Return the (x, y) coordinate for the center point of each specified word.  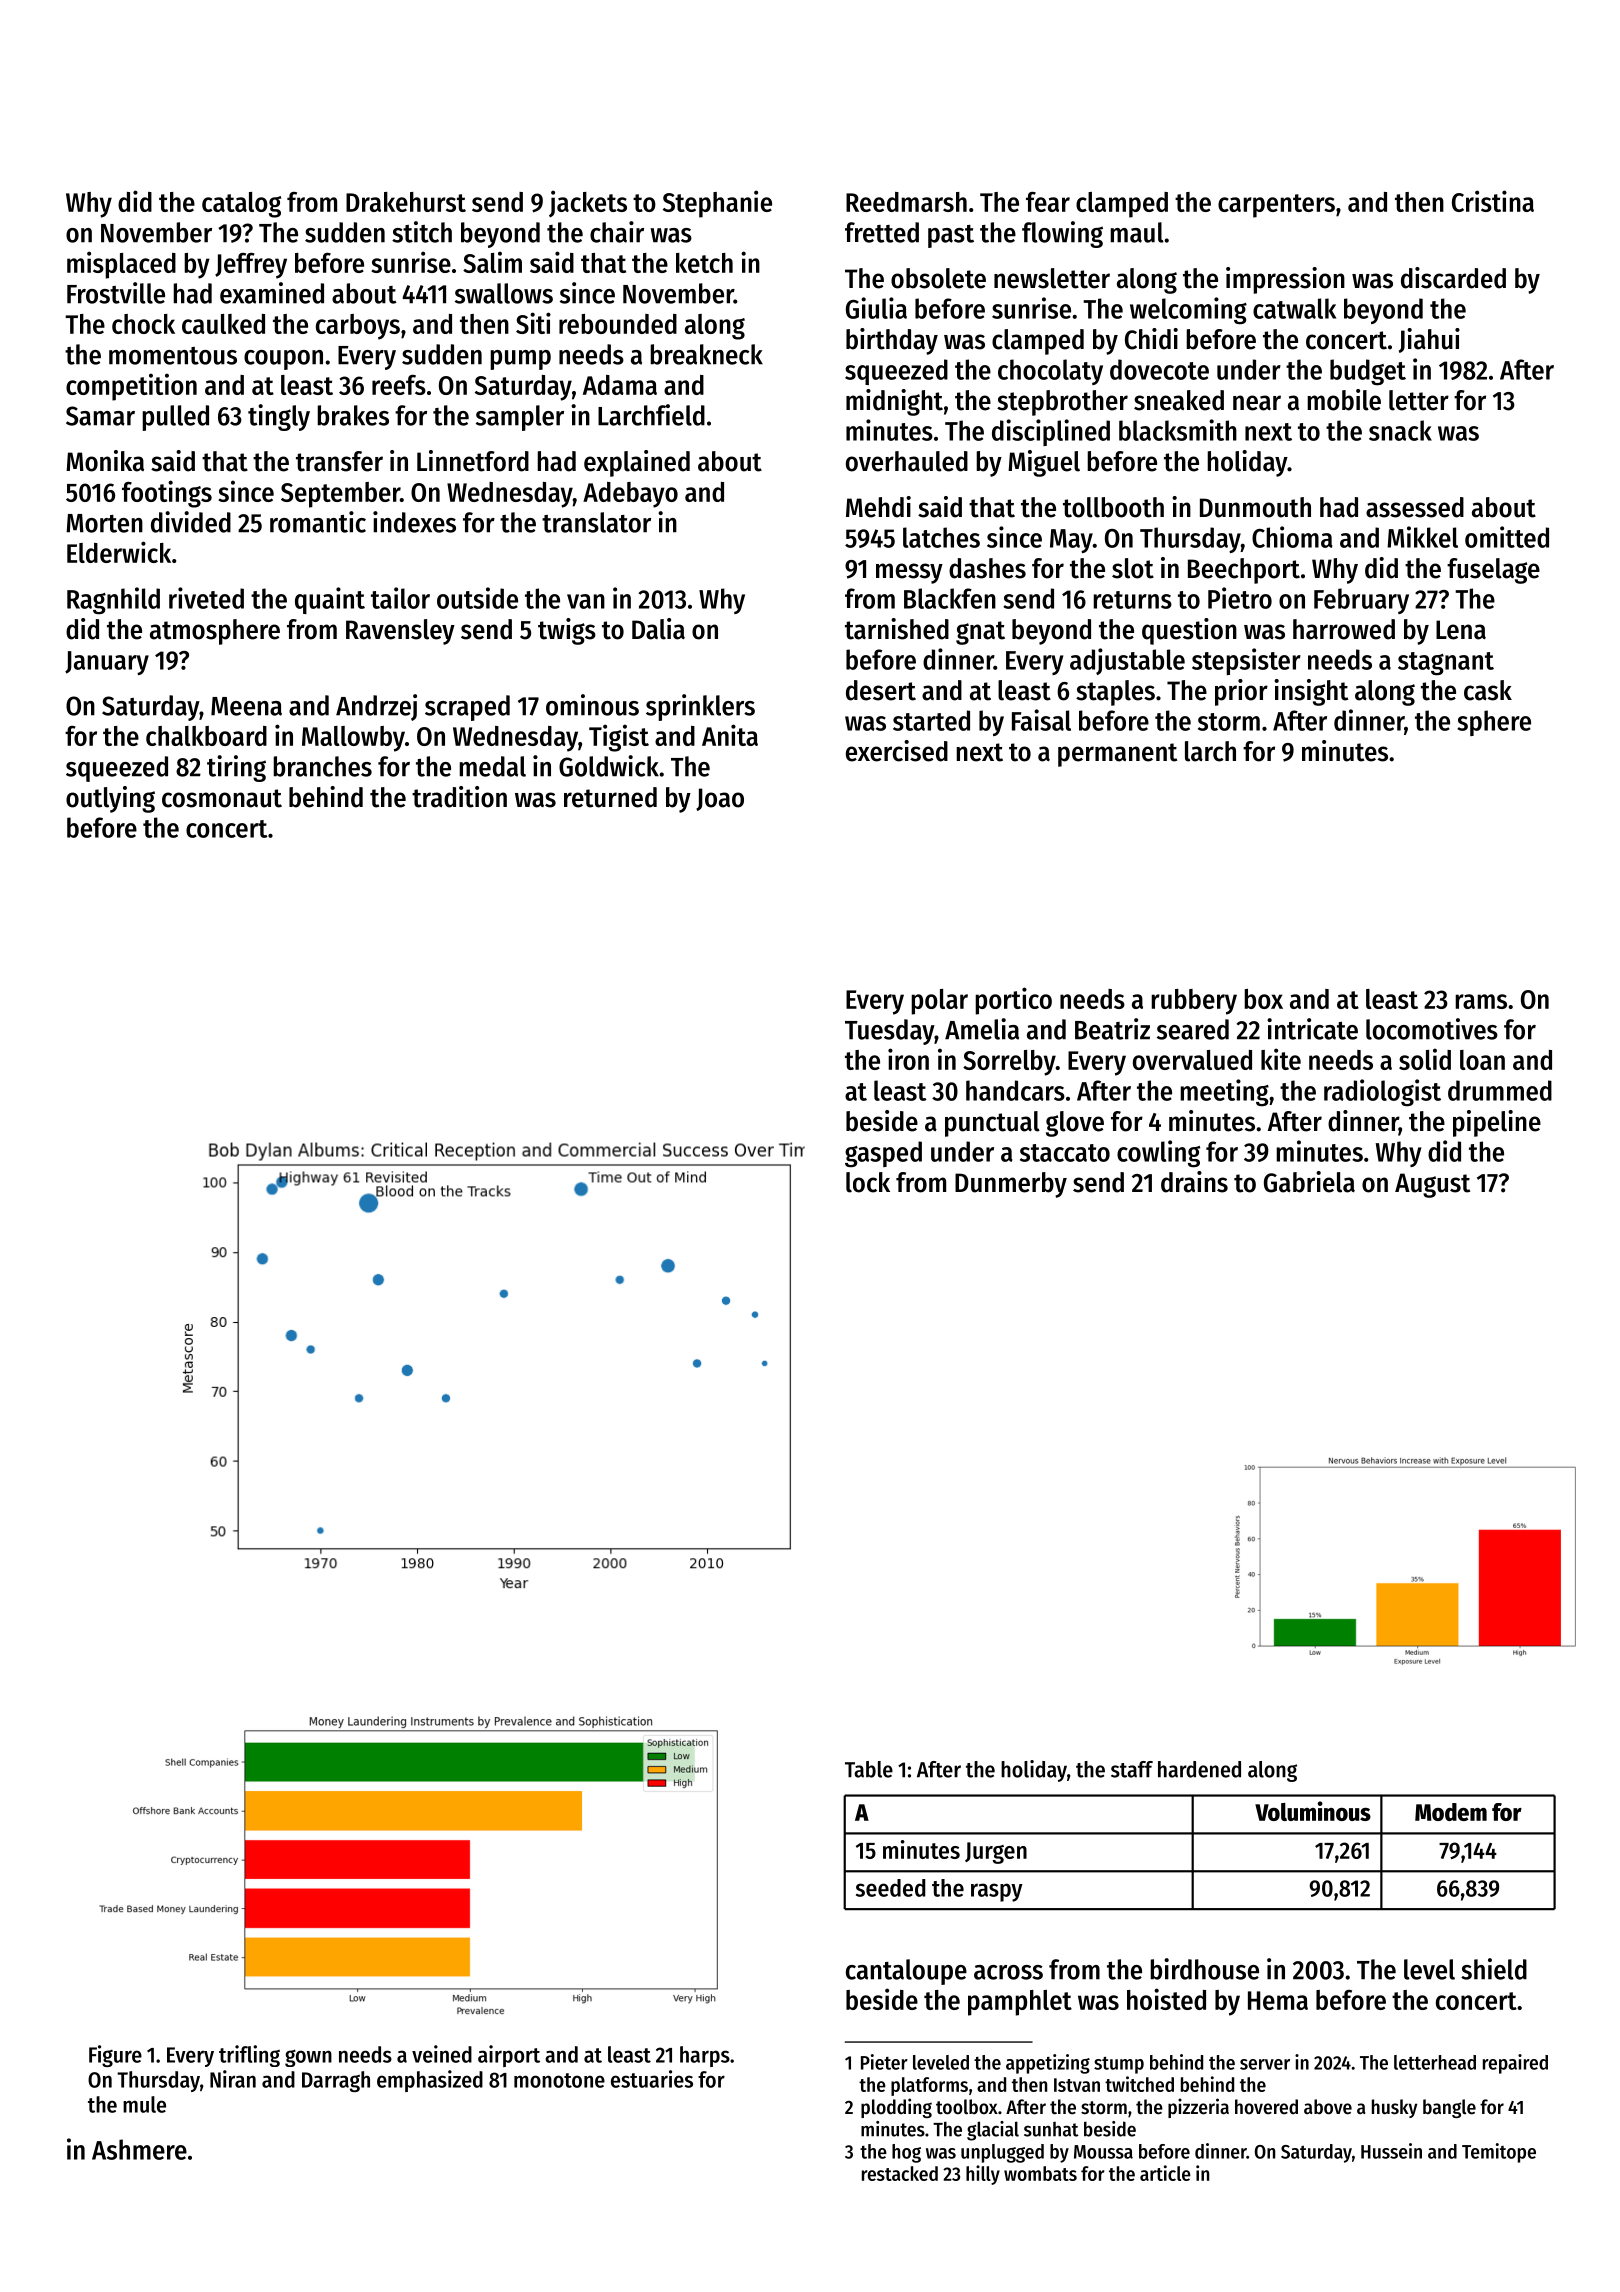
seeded (891, 1888)
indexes (414, 522)
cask (1488, 690)
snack (1400, 430)
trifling (249, 2056)
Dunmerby (1011, 1185)
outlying (110, 799)
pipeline (1497, 1123)
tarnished (897, 629)
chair (617, 232)
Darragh (336, 2081)
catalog (241, 205)
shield (1494, 1969)
